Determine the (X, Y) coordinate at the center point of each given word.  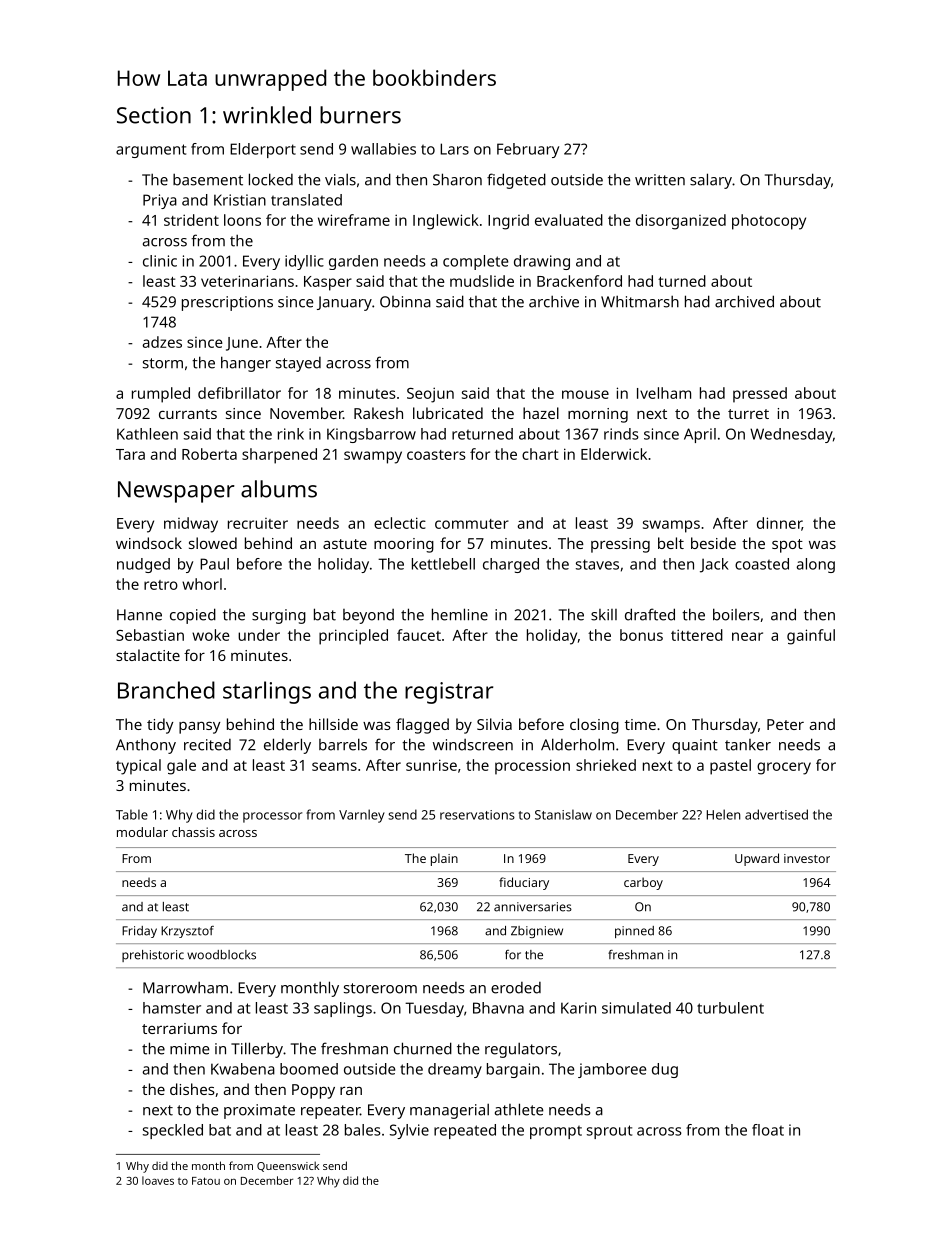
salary (711, 181)
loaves (158, 1180)
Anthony (146, 746)
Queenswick (288, 1166)
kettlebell (443, 564)
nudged (143, 565)
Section (154, 115)
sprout (609, 1132)
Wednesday (791, 435)
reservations (477, 815)
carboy (643, 883)
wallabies (383, 149)
